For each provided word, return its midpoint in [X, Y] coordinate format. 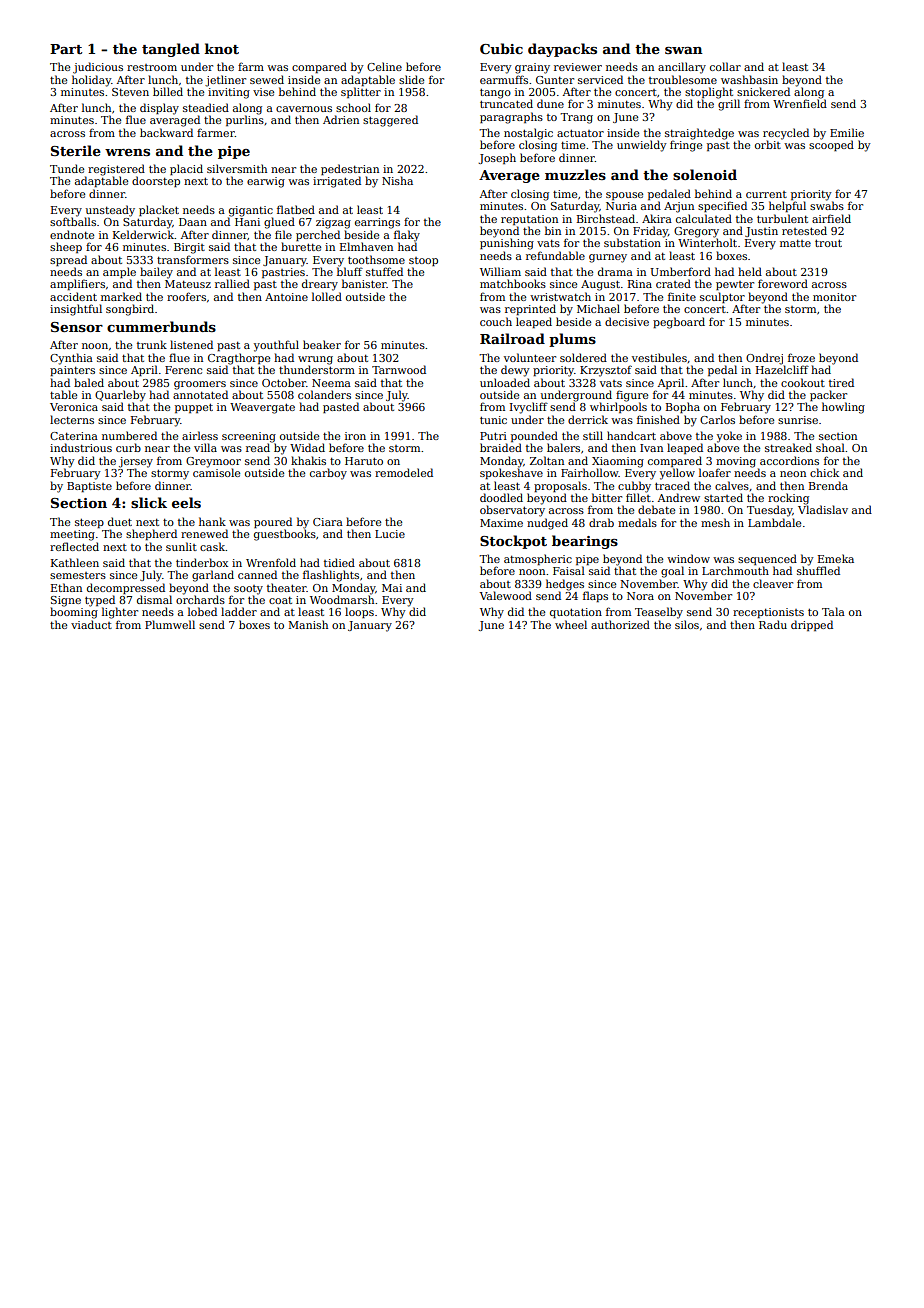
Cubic [501, 48]
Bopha [683, 407]
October [284, 382]
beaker [322, 344]
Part [66, 49]
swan [684, 50]
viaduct [91, 624]
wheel [571, 624]
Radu [773, 624]
